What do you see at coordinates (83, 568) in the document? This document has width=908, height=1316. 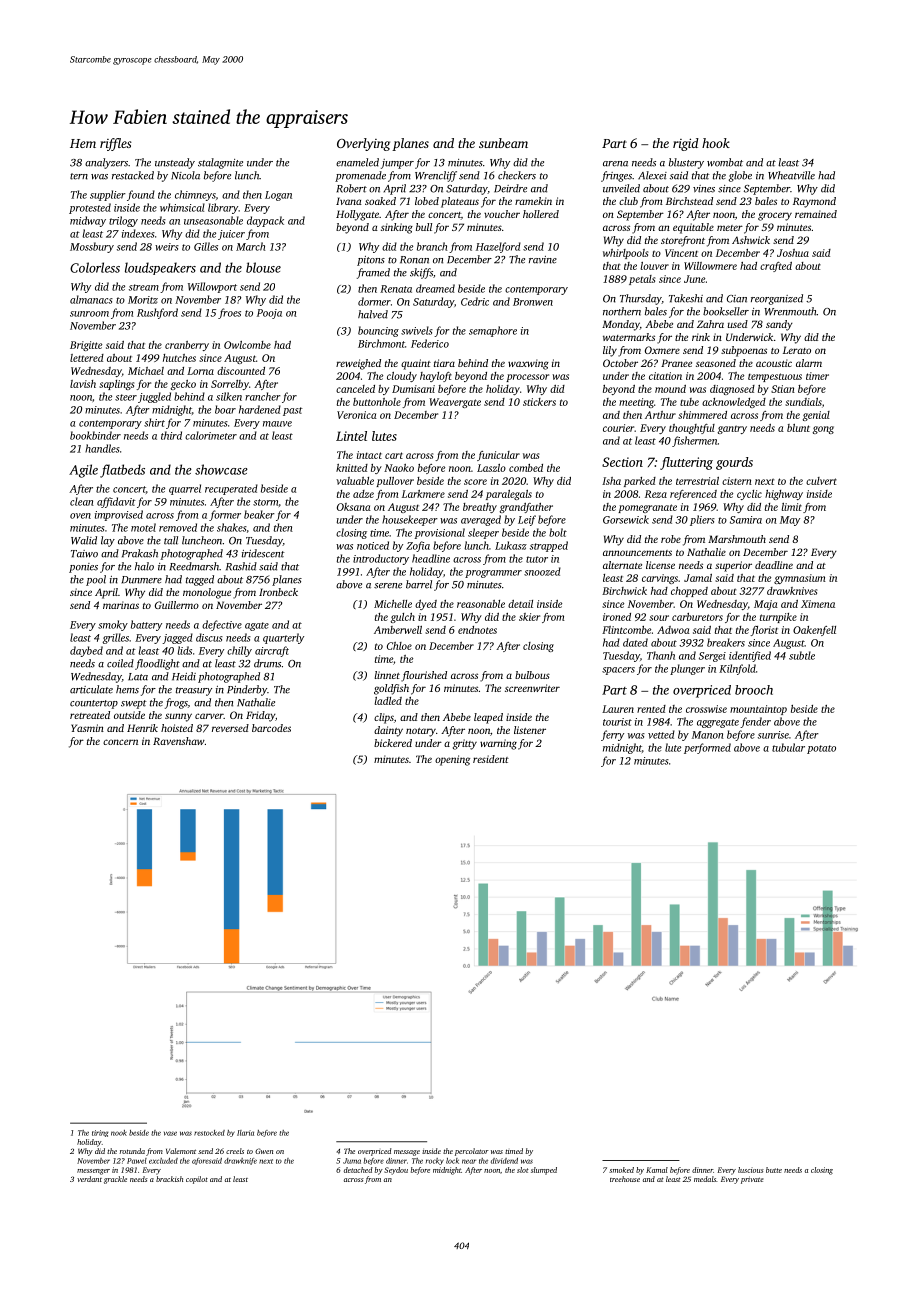 I see `ponies` at bounding box center [83, 568].
